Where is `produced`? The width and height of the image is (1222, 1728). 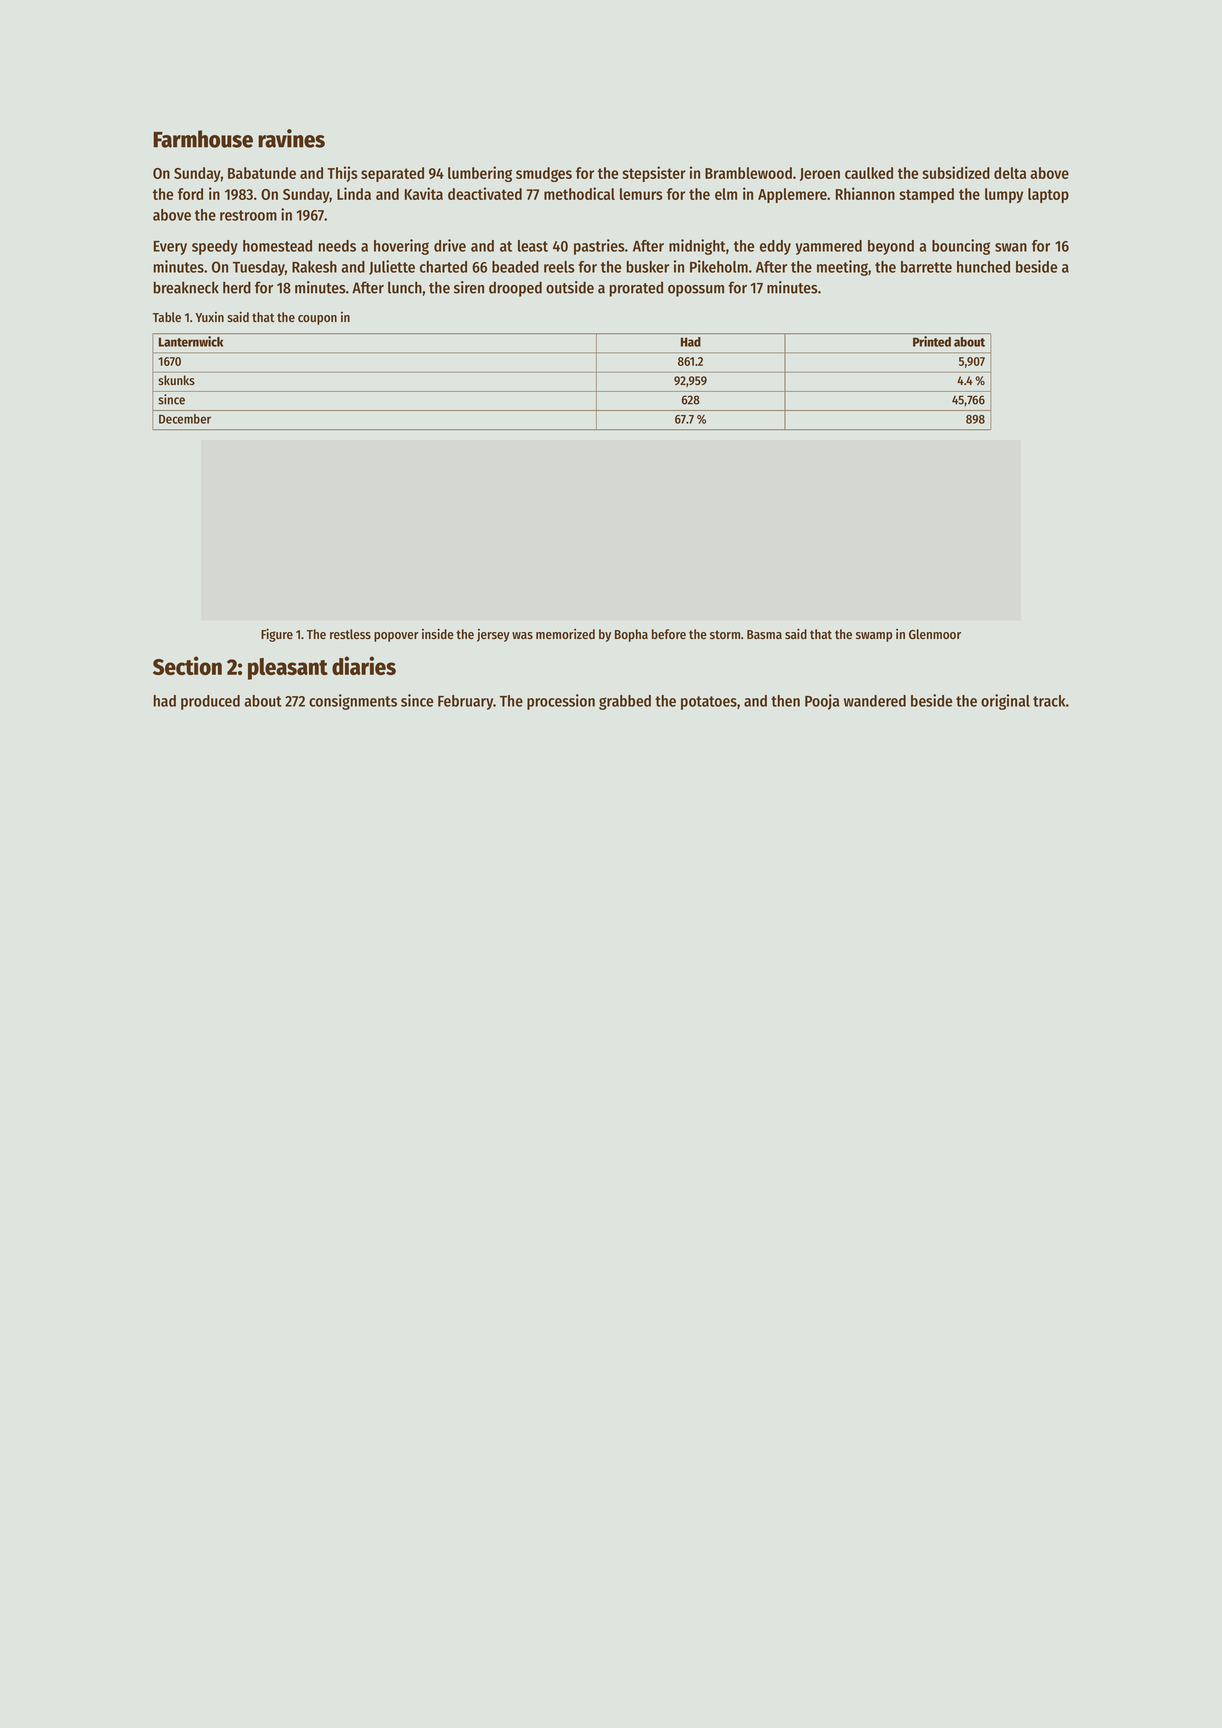
produced is located at coordinates (210, 702).
